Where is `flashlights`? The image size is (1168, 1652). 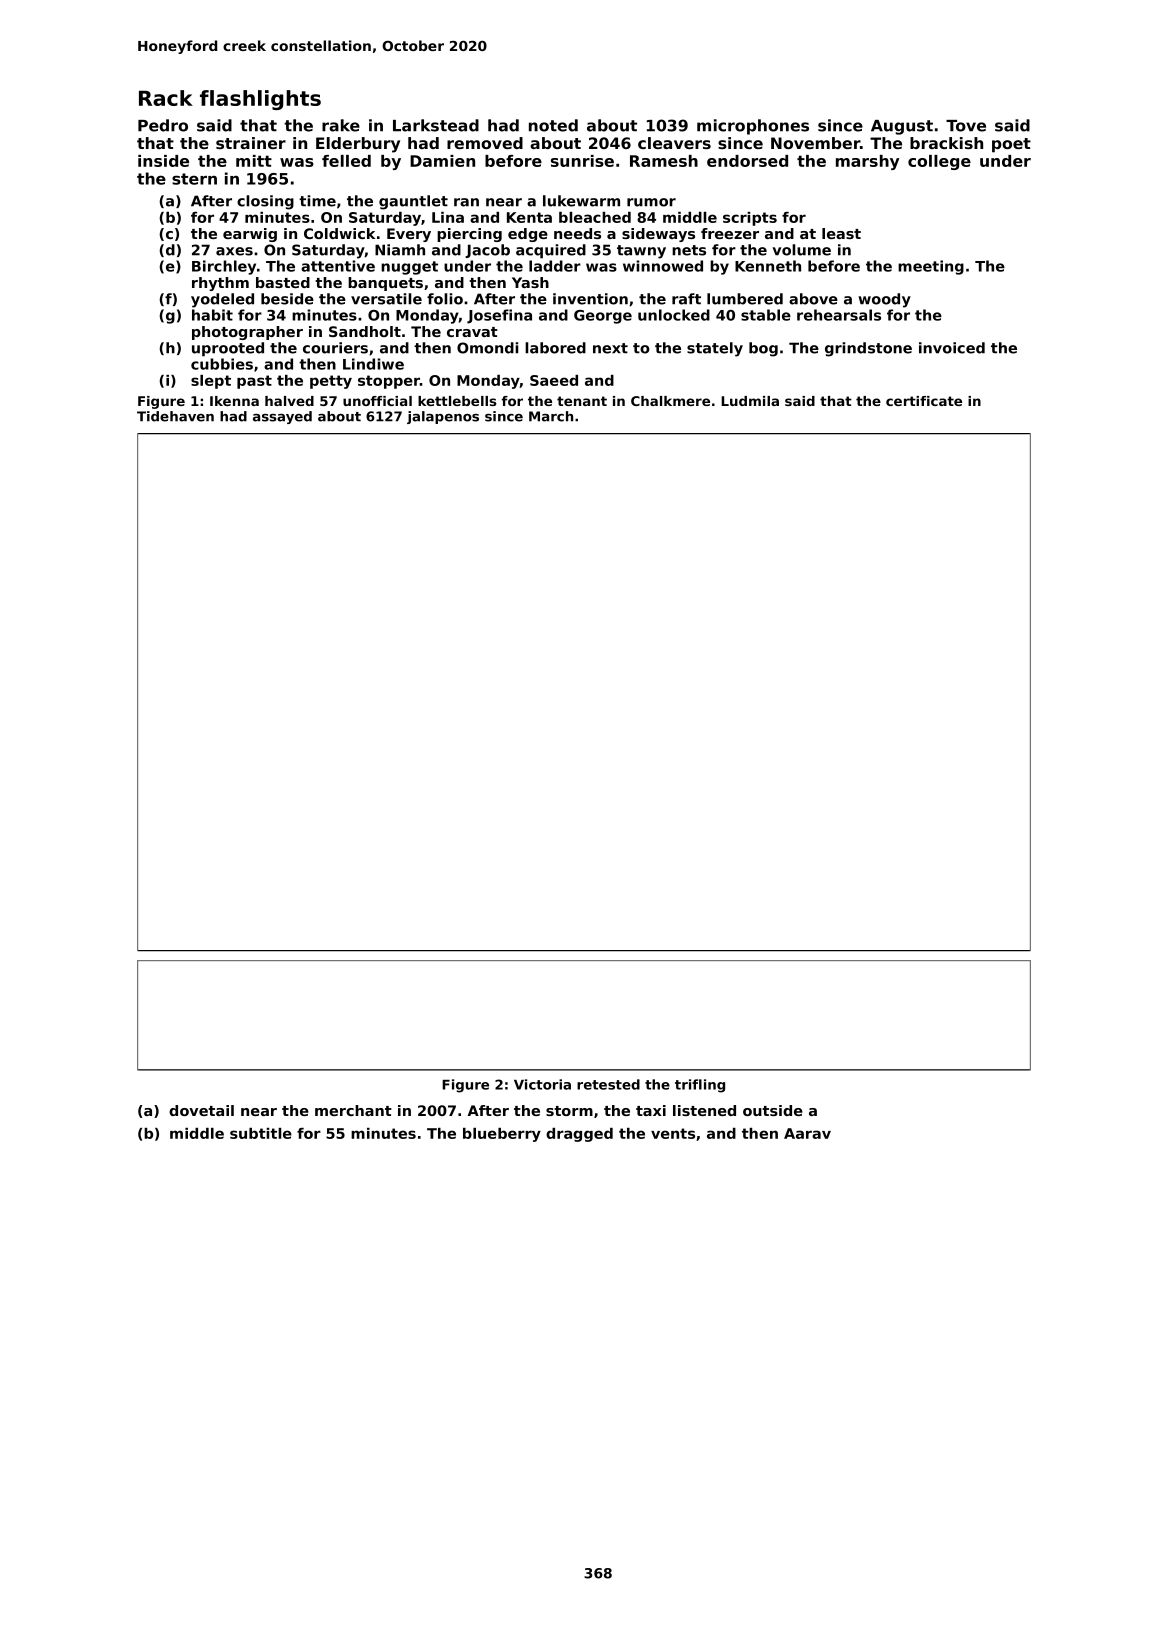 flashlights is located at coordinates (260, 100).
